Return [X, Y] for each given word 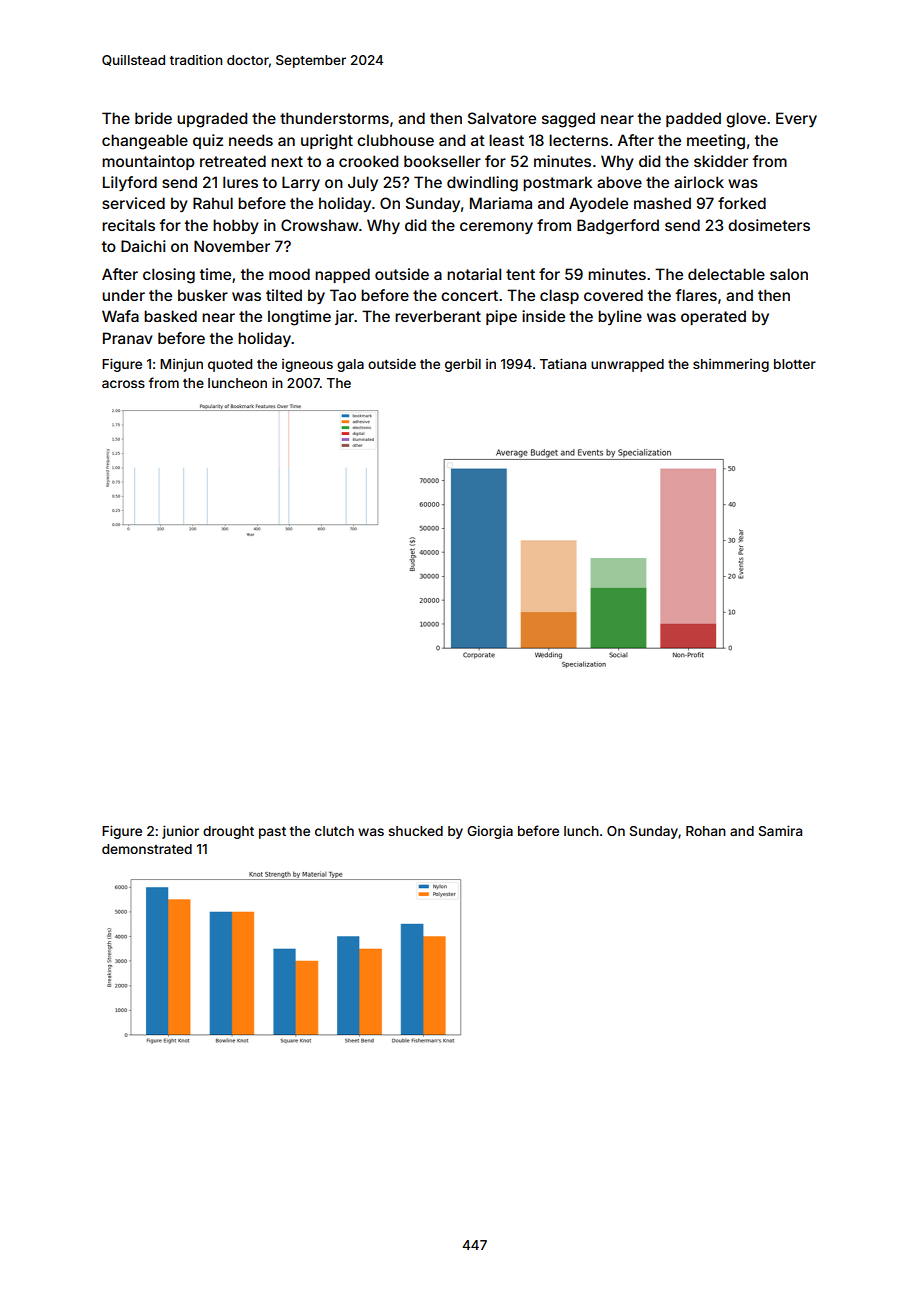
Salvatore [502, 118]
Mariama [501, 203]
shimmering [731, 365]
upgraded [212, 120]
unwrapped [627, 365]
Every [796, 119]
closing [169, 276]
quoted [230, 365]
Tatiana [563, 363]
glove [746, 120]
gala [350, 365]
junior [180, 832]
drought [228, 832]
